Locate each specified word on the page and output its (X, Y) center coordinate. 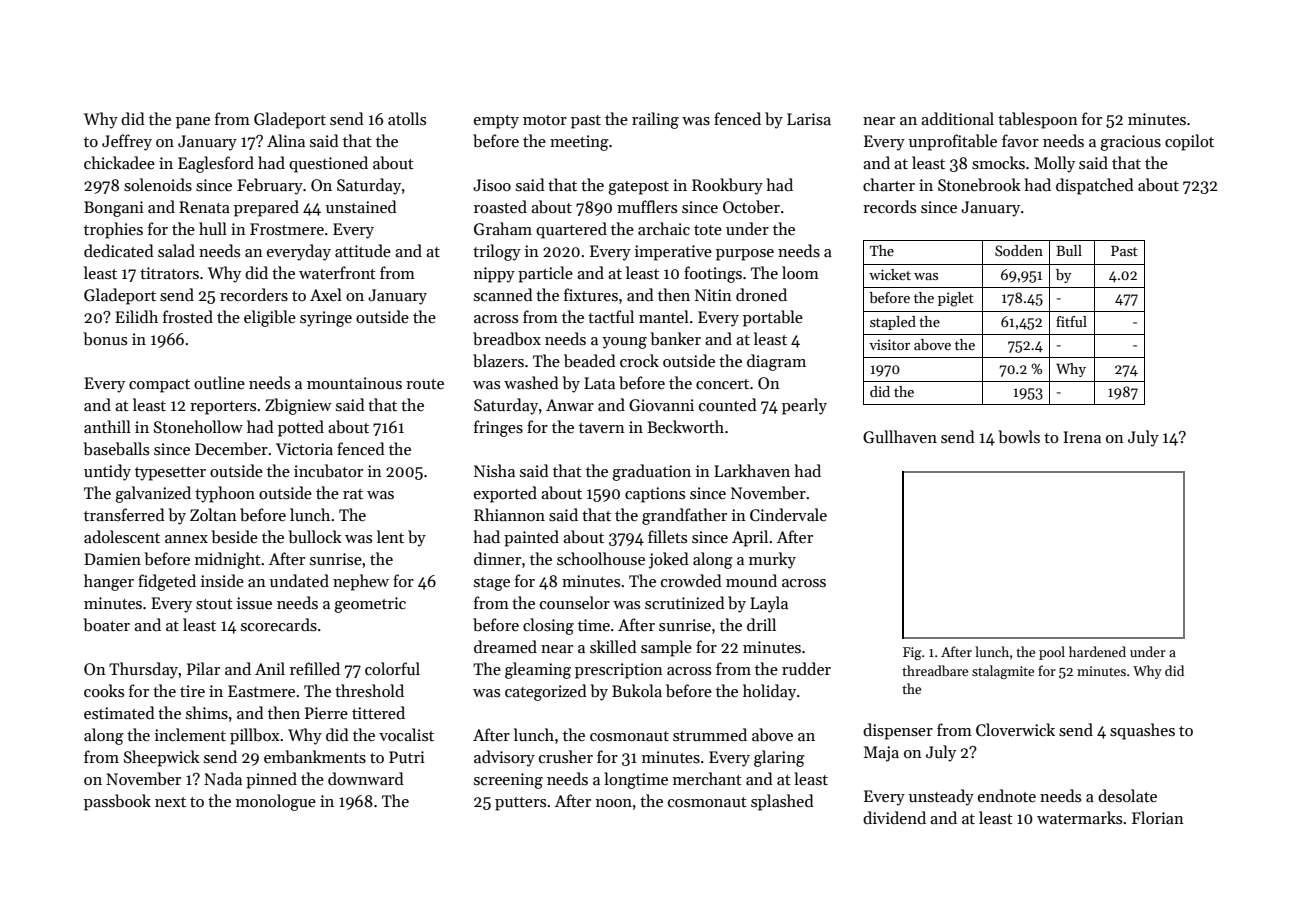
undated (299, 580)
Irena (1082, 437)
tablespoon (1038, 120)
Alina (286, 140)
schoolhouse (601, 558)
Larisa (809, 119)
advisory (504, 758)
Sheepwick (162, 758)
